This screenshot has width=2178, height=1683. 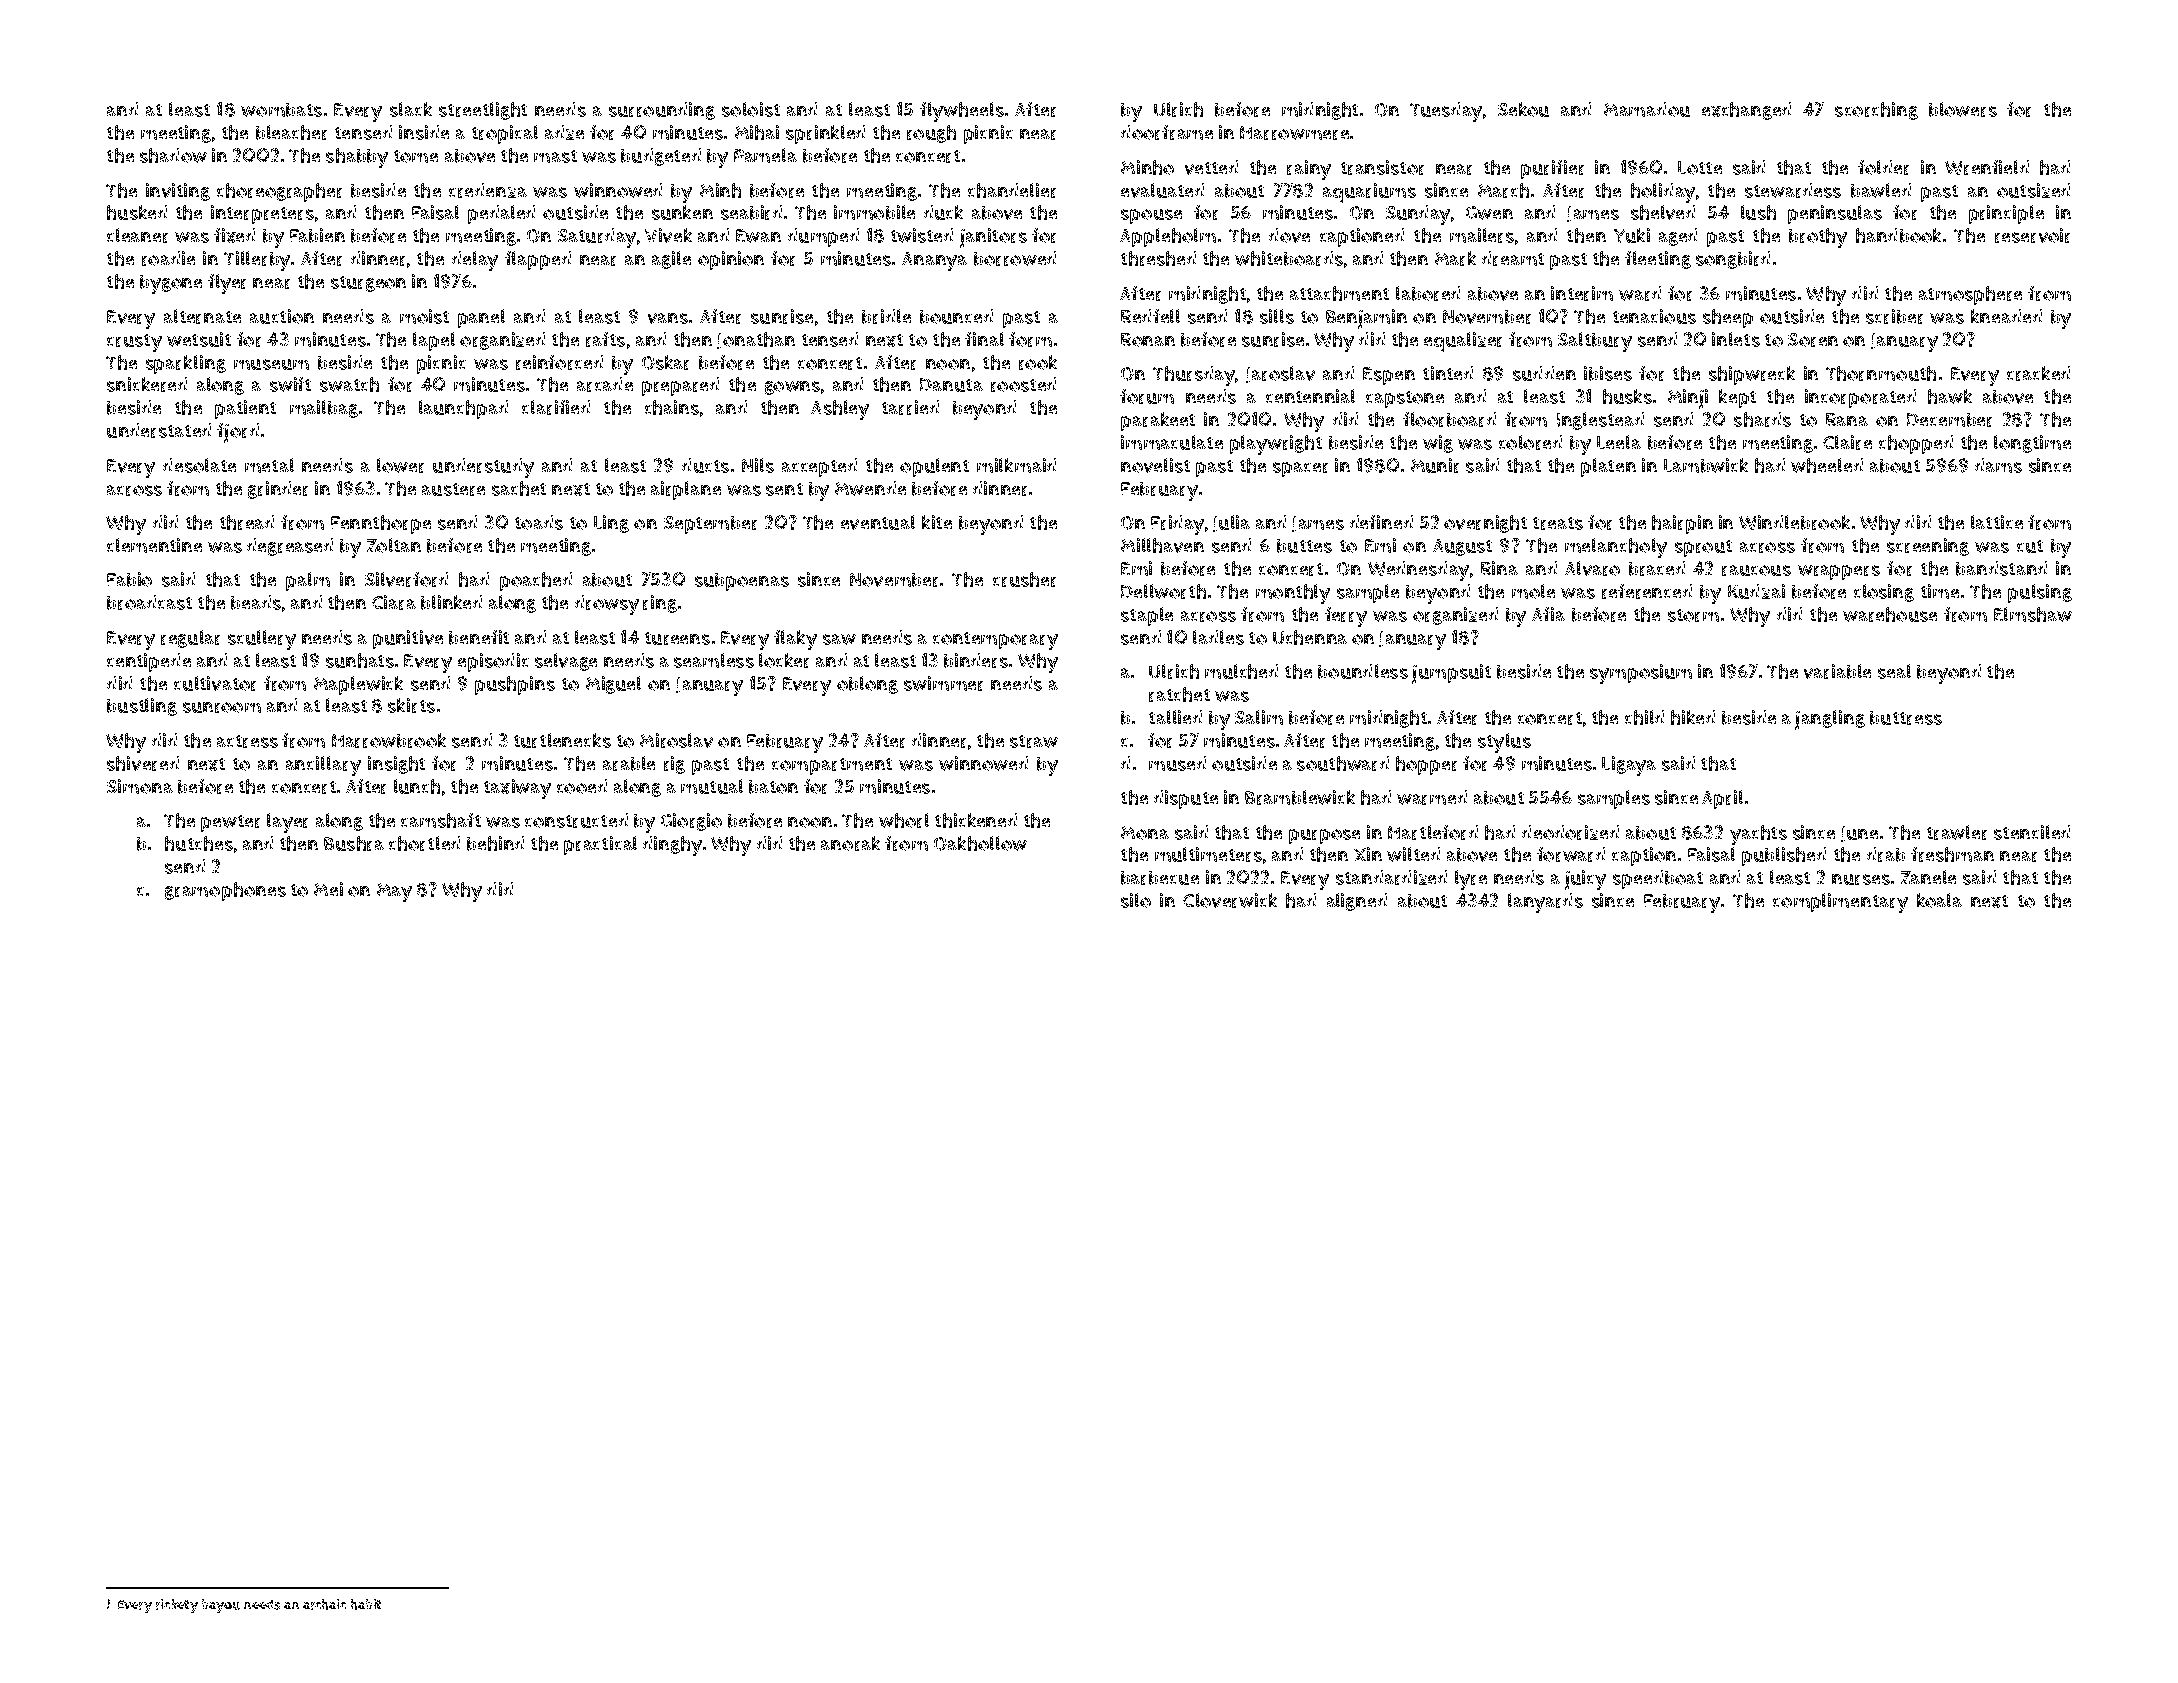 I want to click on streetlight, so click(x=483, y=111).
